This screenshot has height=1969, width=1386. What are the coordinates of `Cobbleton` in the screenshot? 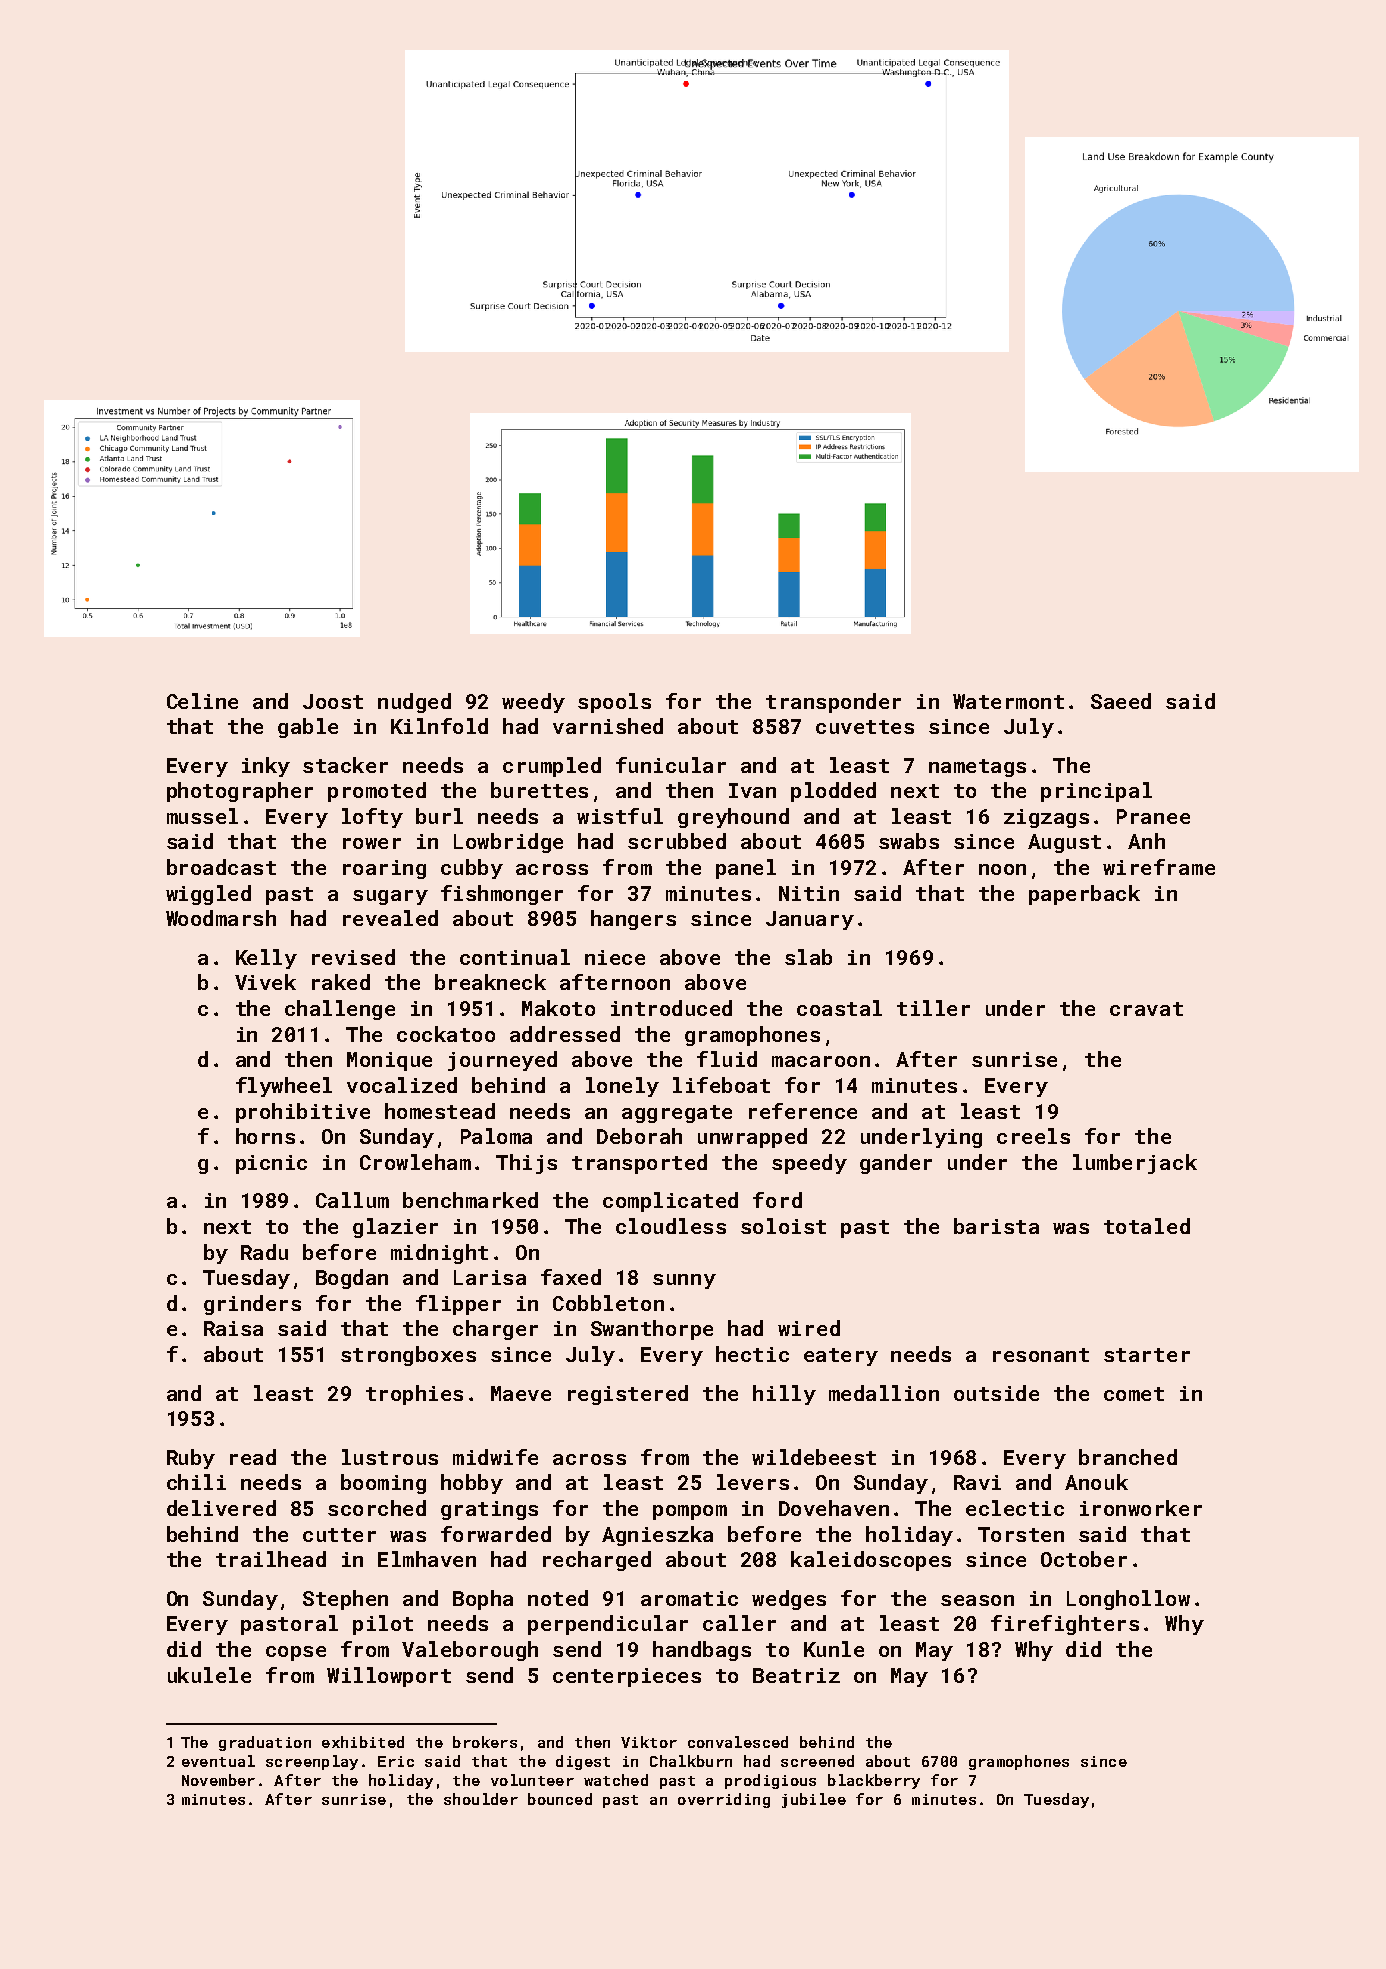 It's located at (608, 1303).
